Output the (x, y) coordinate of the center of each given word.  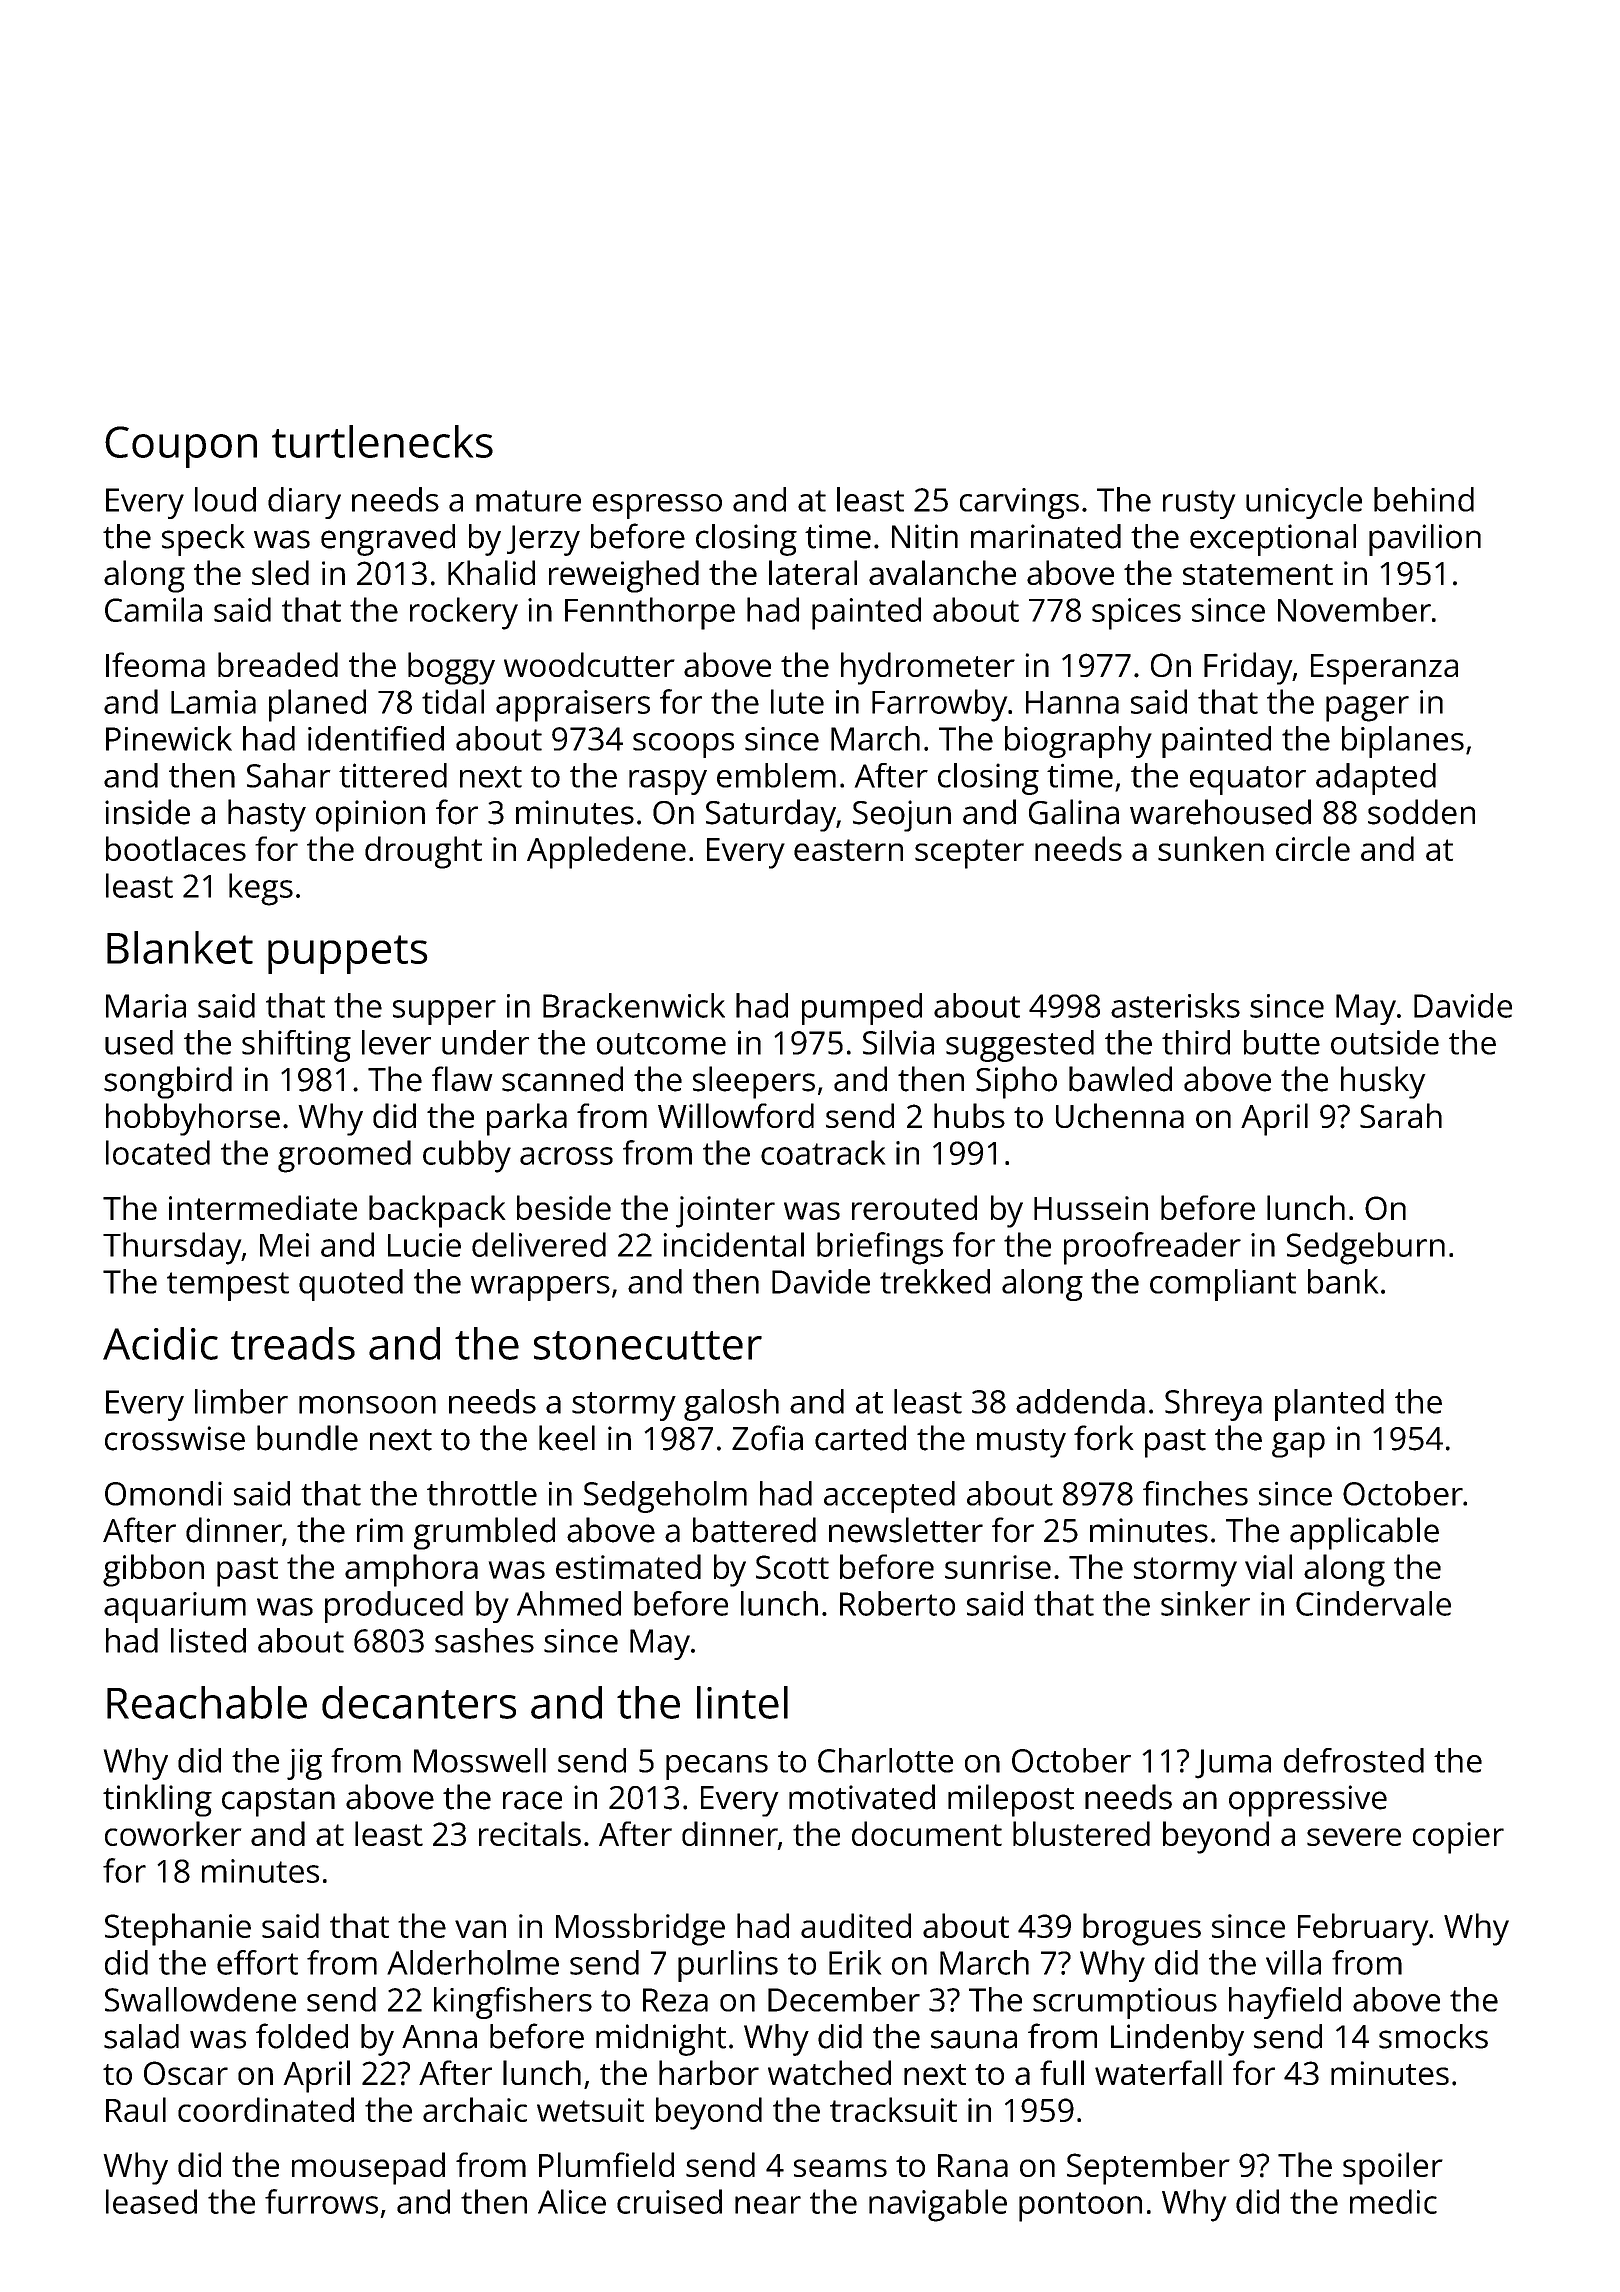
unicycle (1304, 503)
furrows (321, 2201)
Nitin (925, 536)
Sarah (1401, 1115)
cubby (467, 1156)
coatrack (823, 1152)
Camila (153, 609)
